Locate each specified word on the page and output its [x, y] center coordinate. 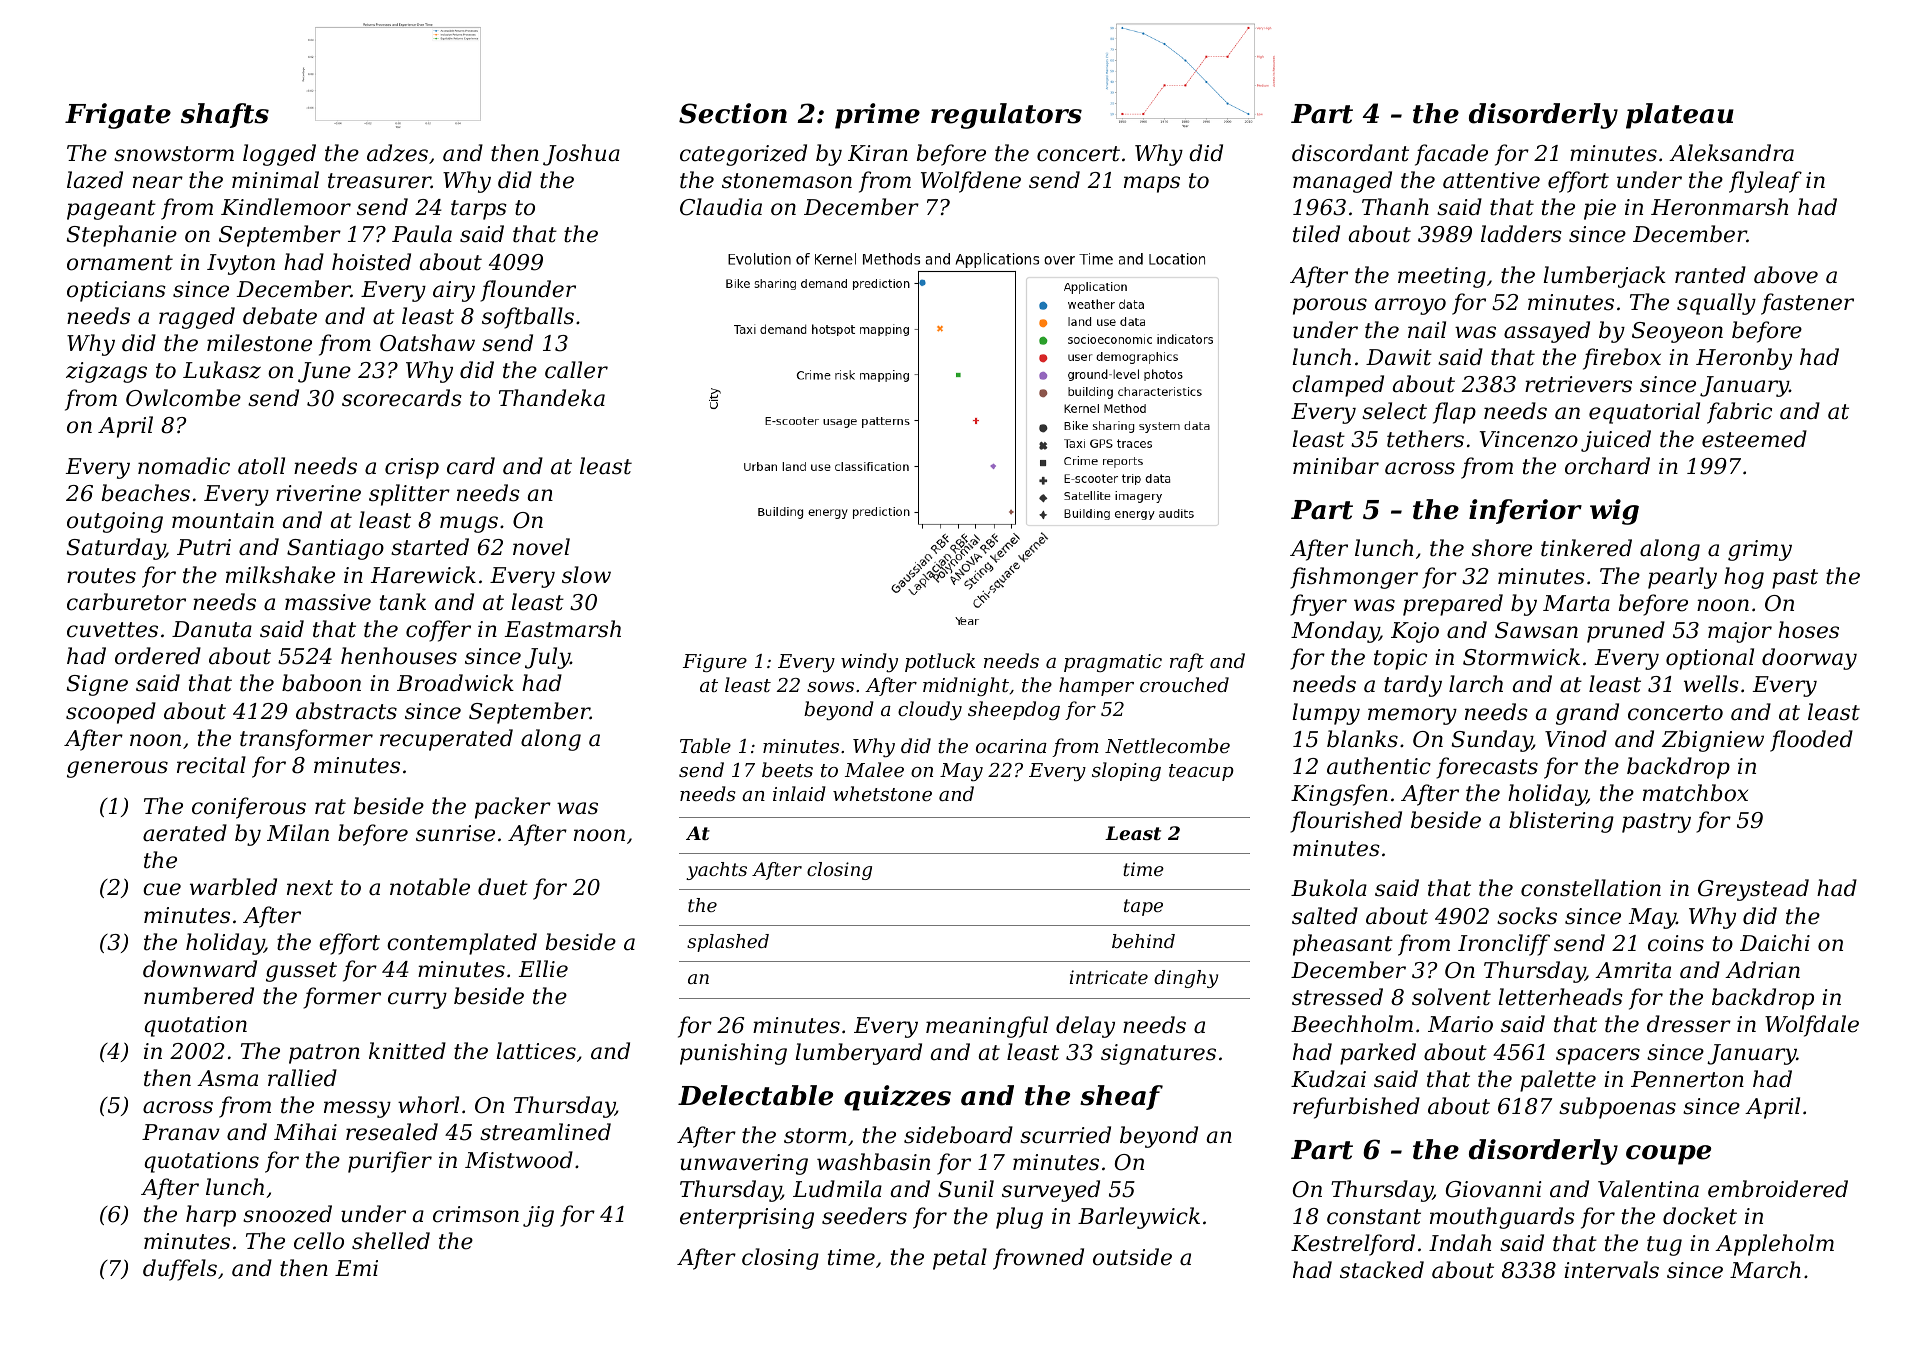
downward [200, 969]
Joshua [581, 155]
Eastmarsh [563, 629]
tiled [1316, 234]
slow [586, 575]
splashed [728, 943]
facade [1451, 155]
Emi [356, 1268]
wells [1711, 684]
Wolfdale [1812, 1026]
